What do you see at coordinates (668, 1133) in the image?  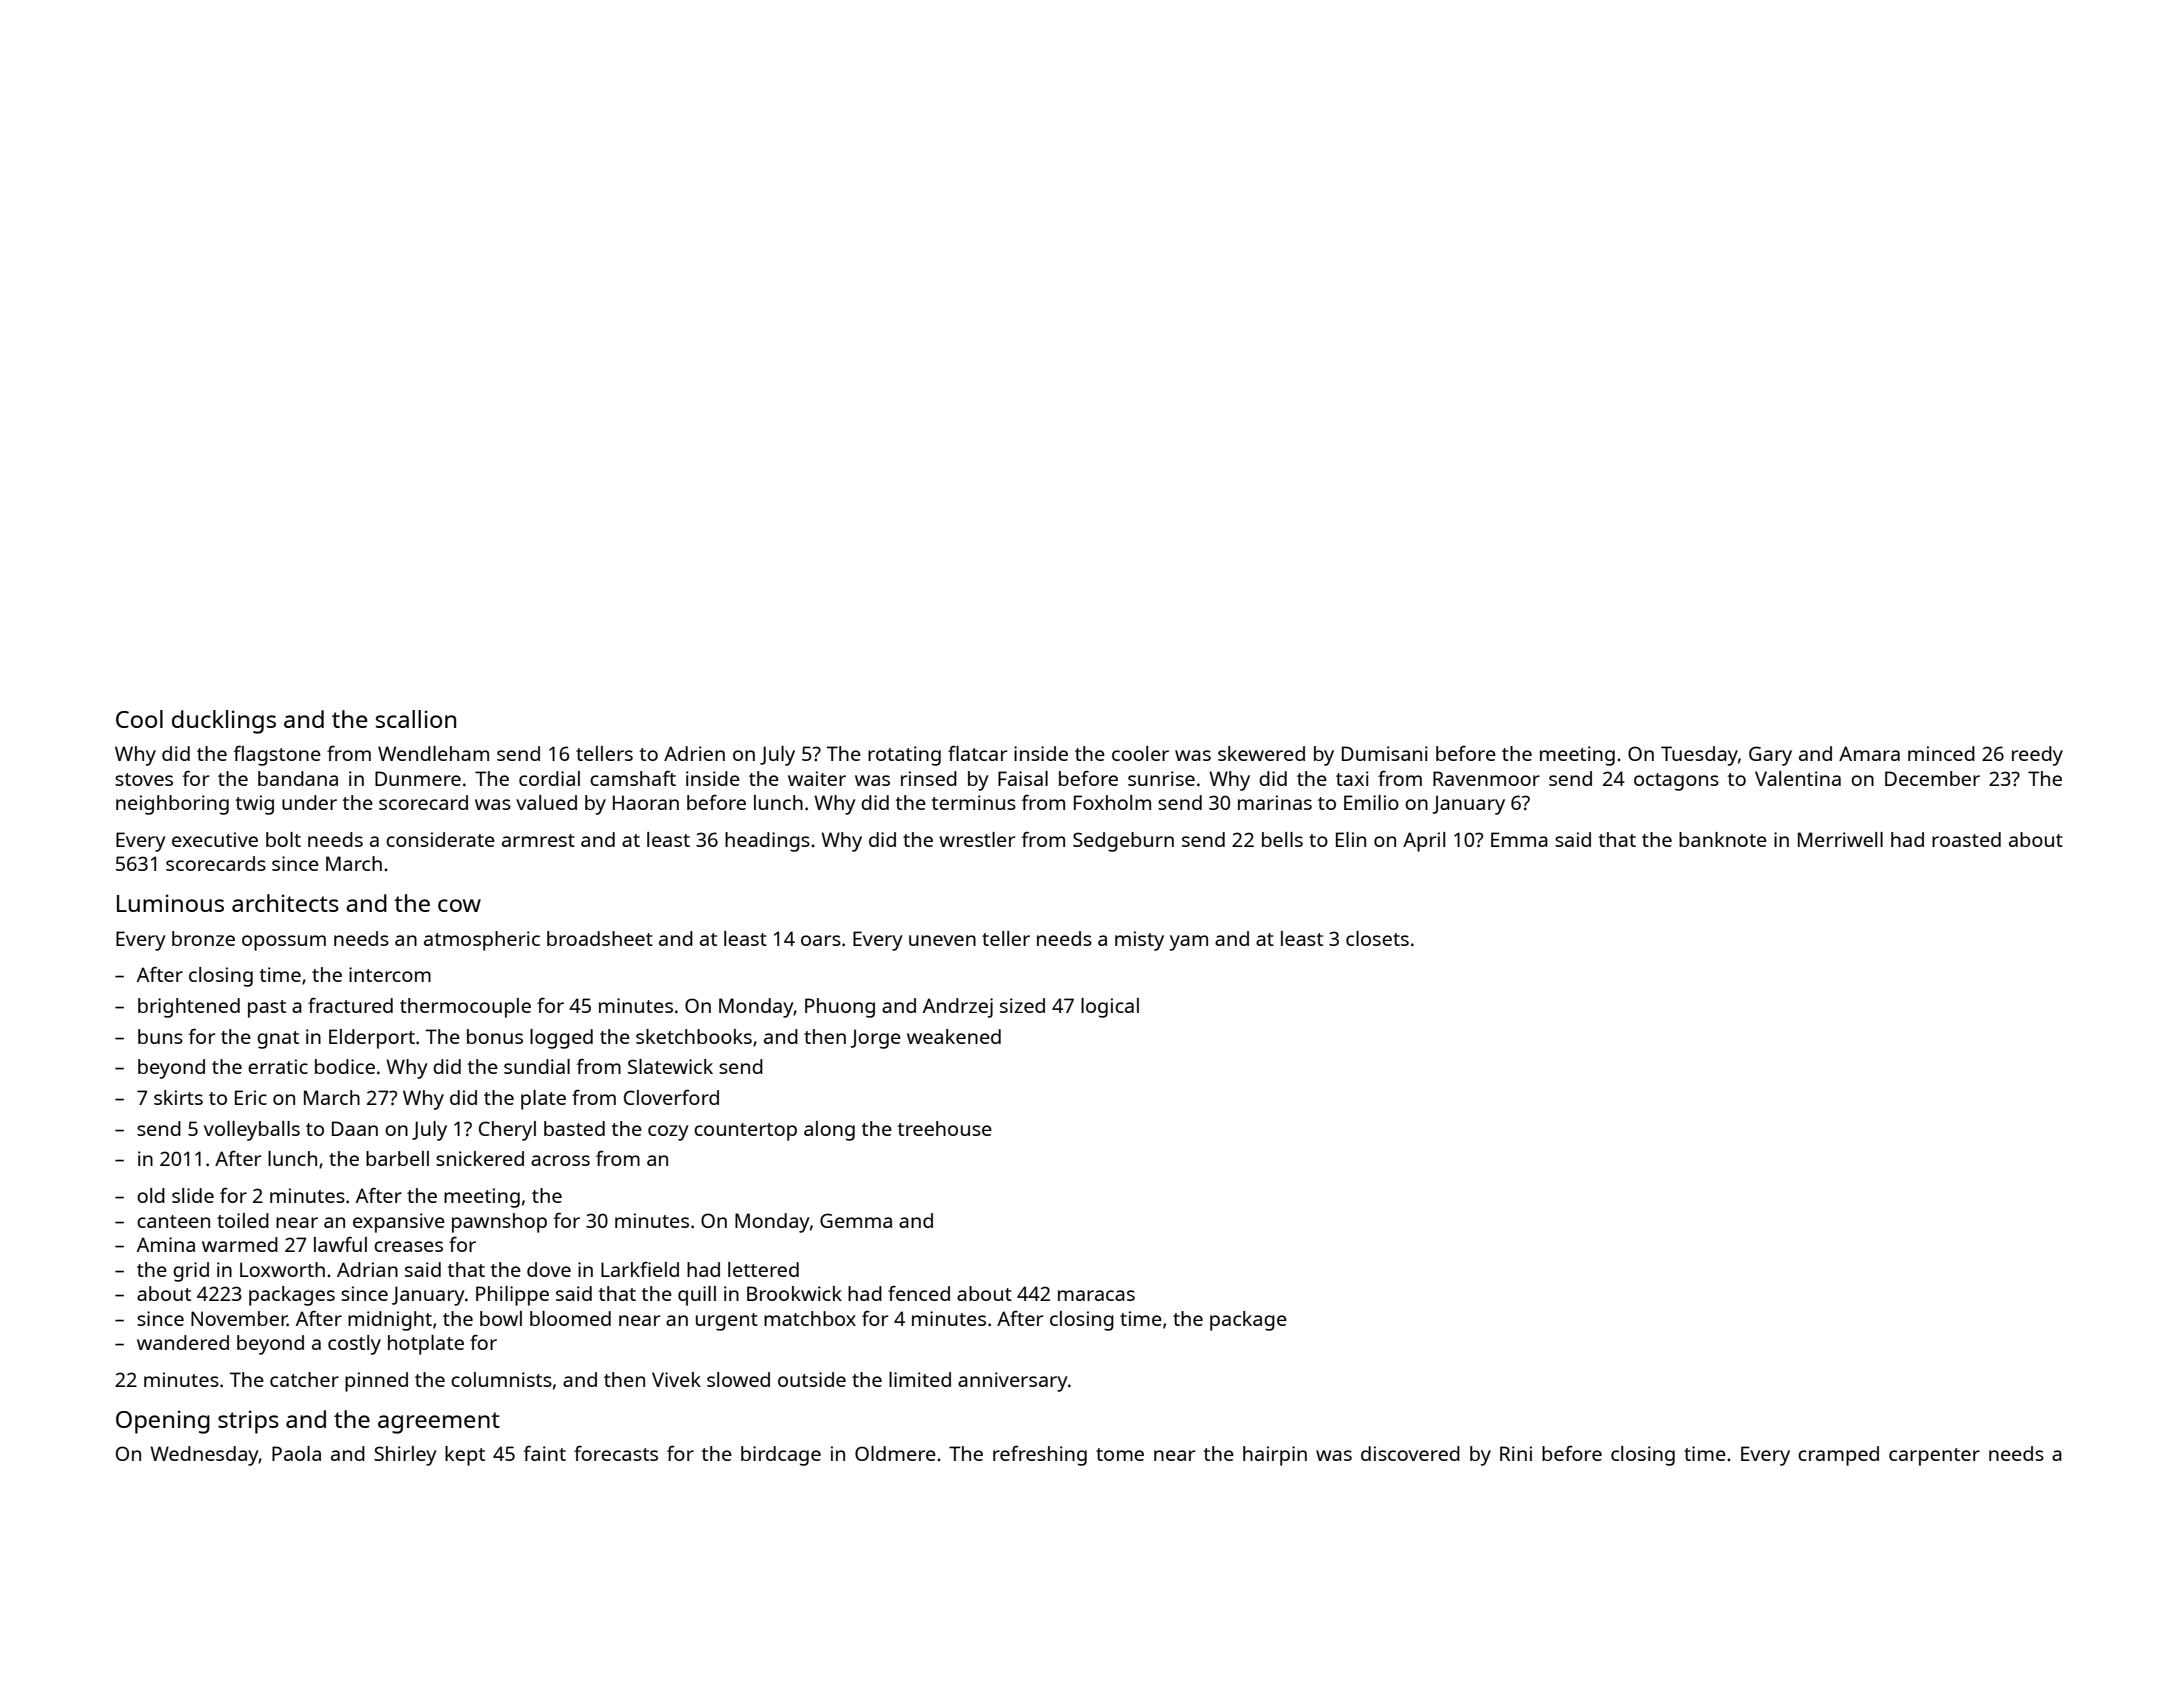 I see `cozy` at bounding box center [668, 1133].
